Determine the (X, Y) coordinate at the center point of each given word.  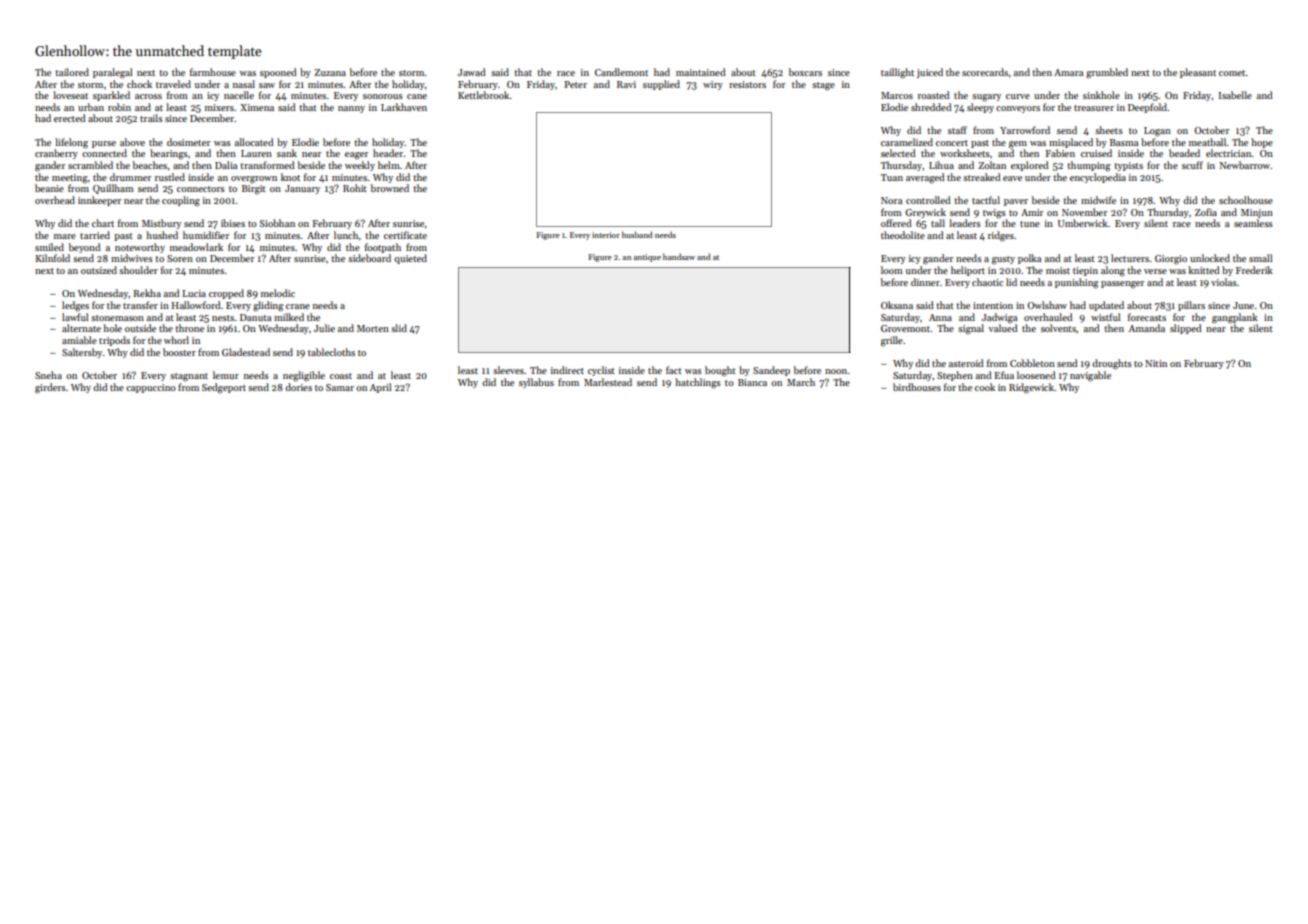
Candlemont (621, 72)
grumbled (1107, 73)
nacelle (239, 95)
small (1261, 258)
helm (389, 165)
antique (647, 258)
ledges (75, 306)
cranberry (56, 154)
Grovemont (905, 328)
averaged (925, 178)
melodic (278, 293)
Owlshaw (1047, 305)
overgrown (254, 180)
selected (898, 153)
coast (341, 376)
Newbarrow (1245, 165)
